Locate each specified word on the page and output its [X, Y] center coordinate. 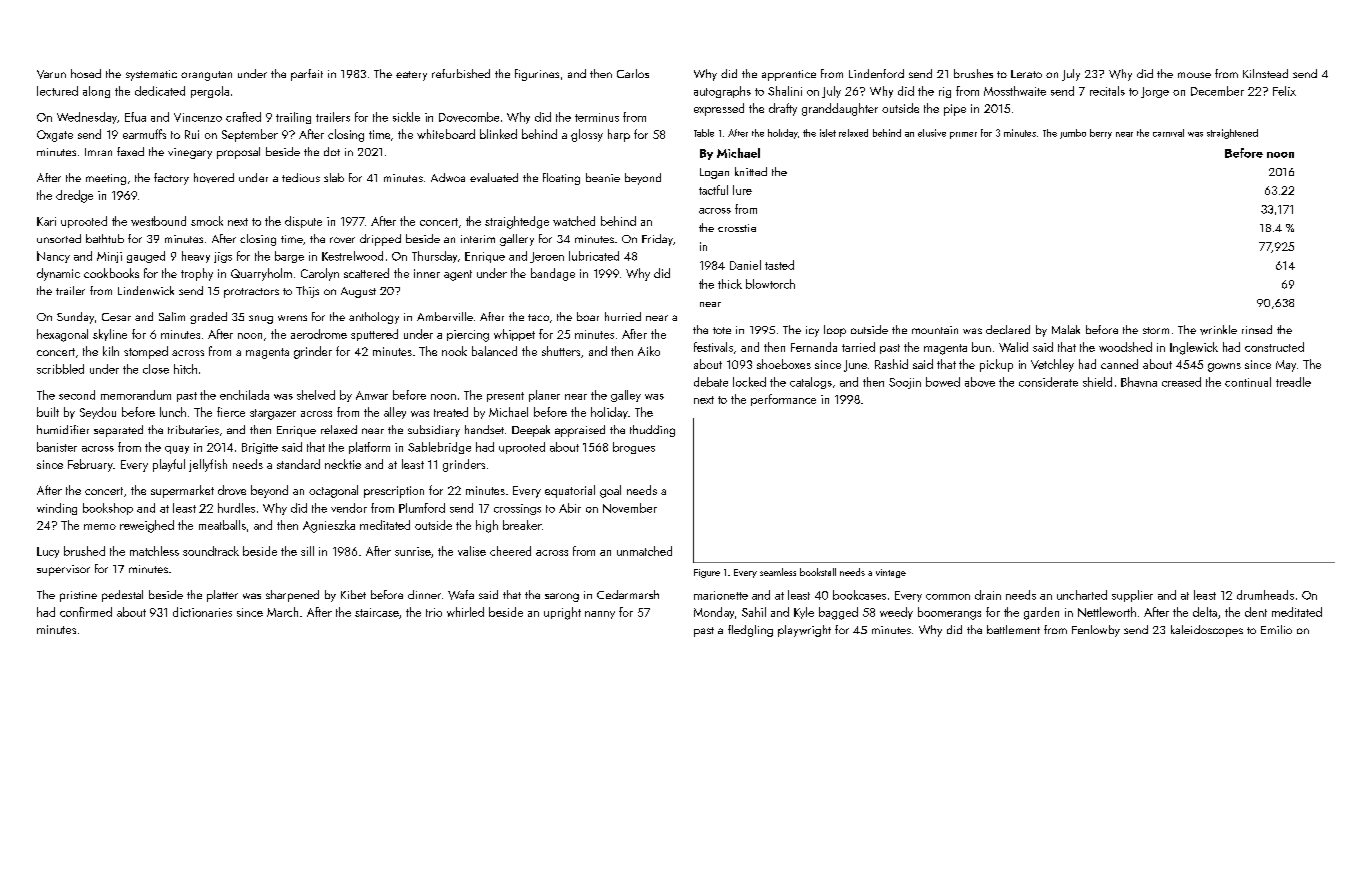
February [90, 465]
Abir [570, 508]
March [282, 612]
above [980, 382]
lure [742, 190]
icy [812, 331]
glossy [587, 135]
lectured [57, 91]
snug [261, 319]
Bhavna [1139, 382]
